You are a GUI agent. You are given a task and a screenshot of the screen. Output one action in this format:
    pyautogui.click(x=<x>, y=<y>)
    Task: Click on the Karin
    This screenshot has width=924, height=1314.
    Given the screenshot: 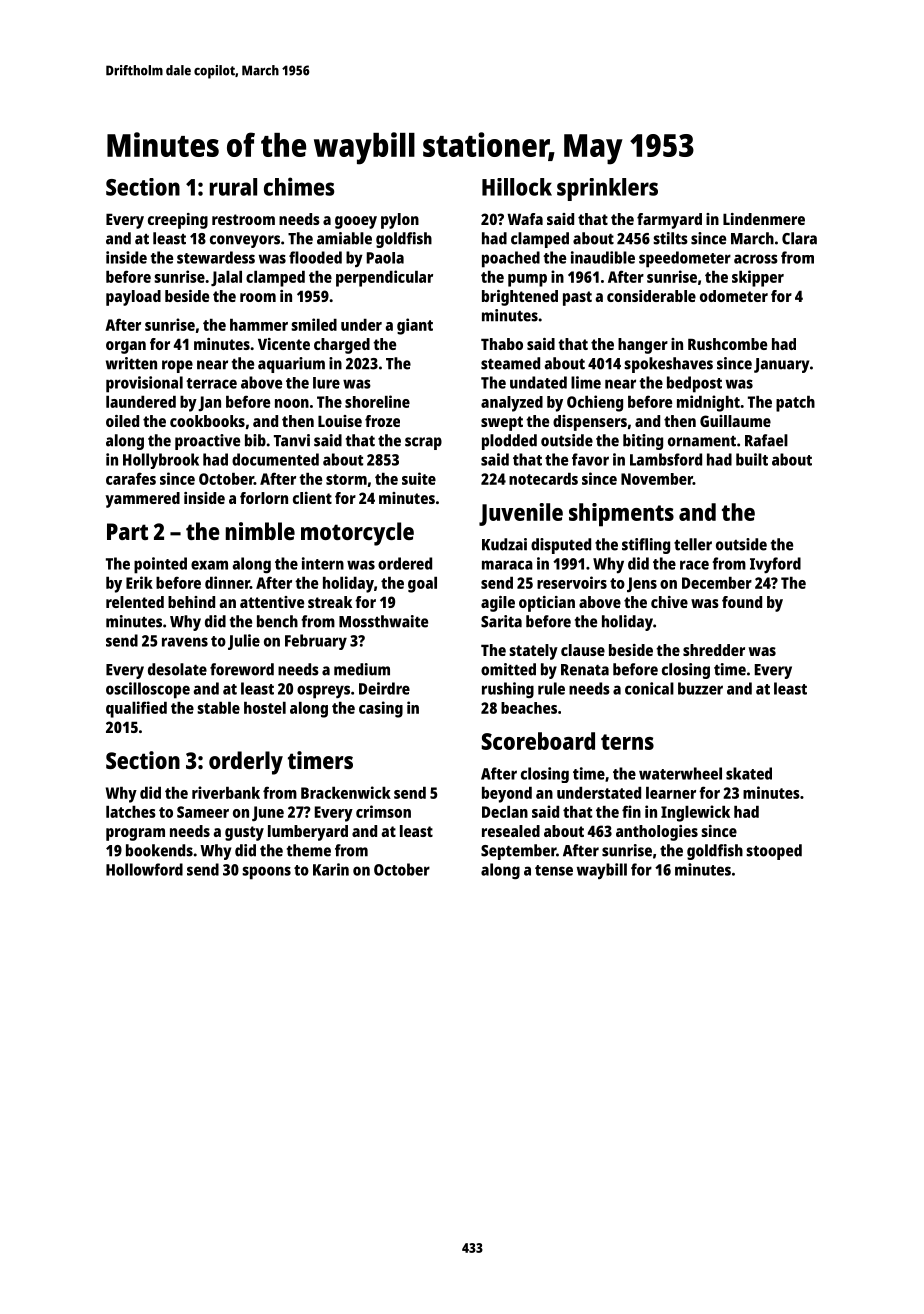 What is the action you would take?
    pyautogui.click(x=331, y=869)
